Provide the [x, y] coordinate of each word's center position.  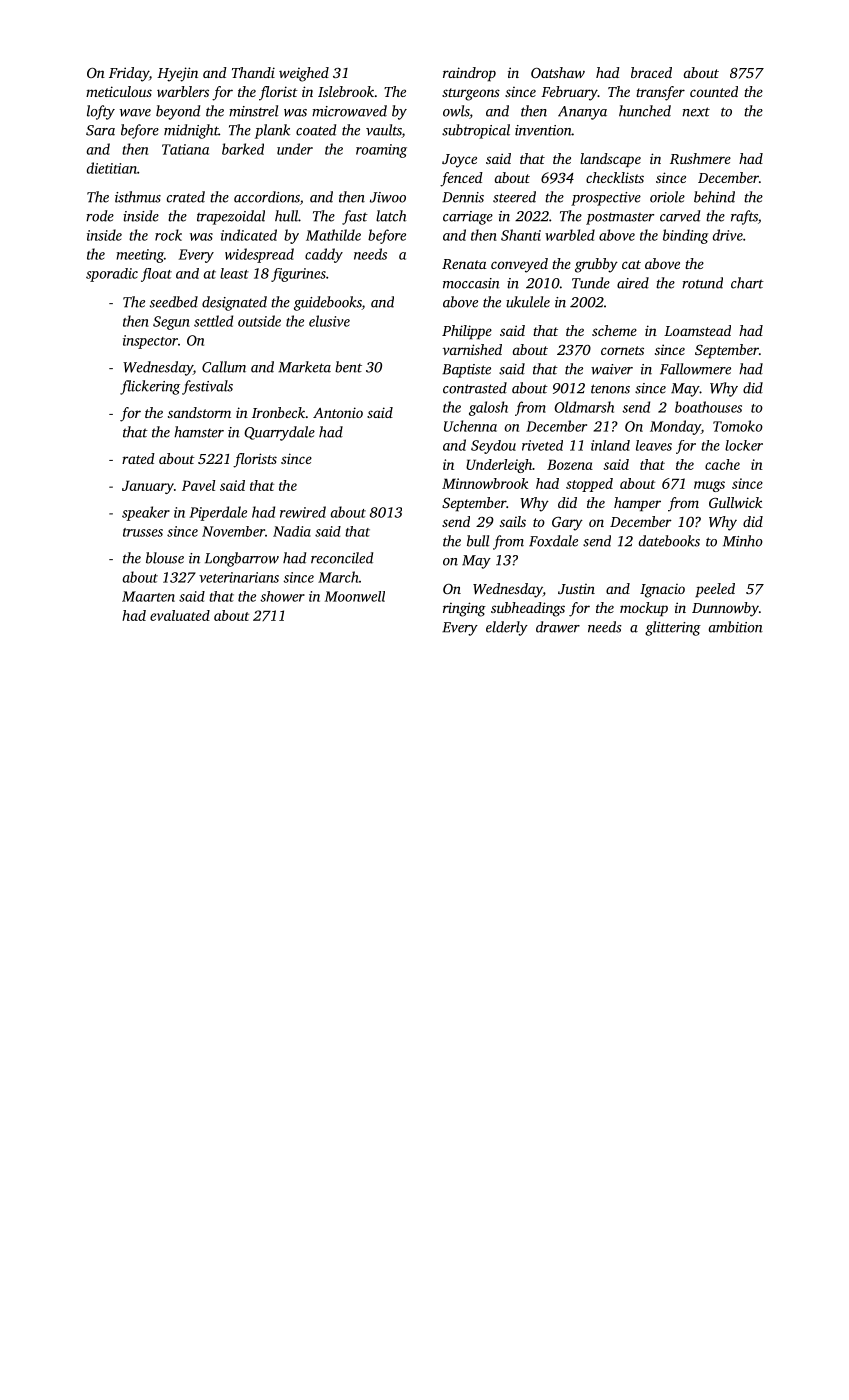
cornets [622, 350]
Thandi [253, 72]
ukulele [528, 302]
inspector [150, 342]
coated [316, 130]
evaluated [180, 615]
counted [714, 91]
